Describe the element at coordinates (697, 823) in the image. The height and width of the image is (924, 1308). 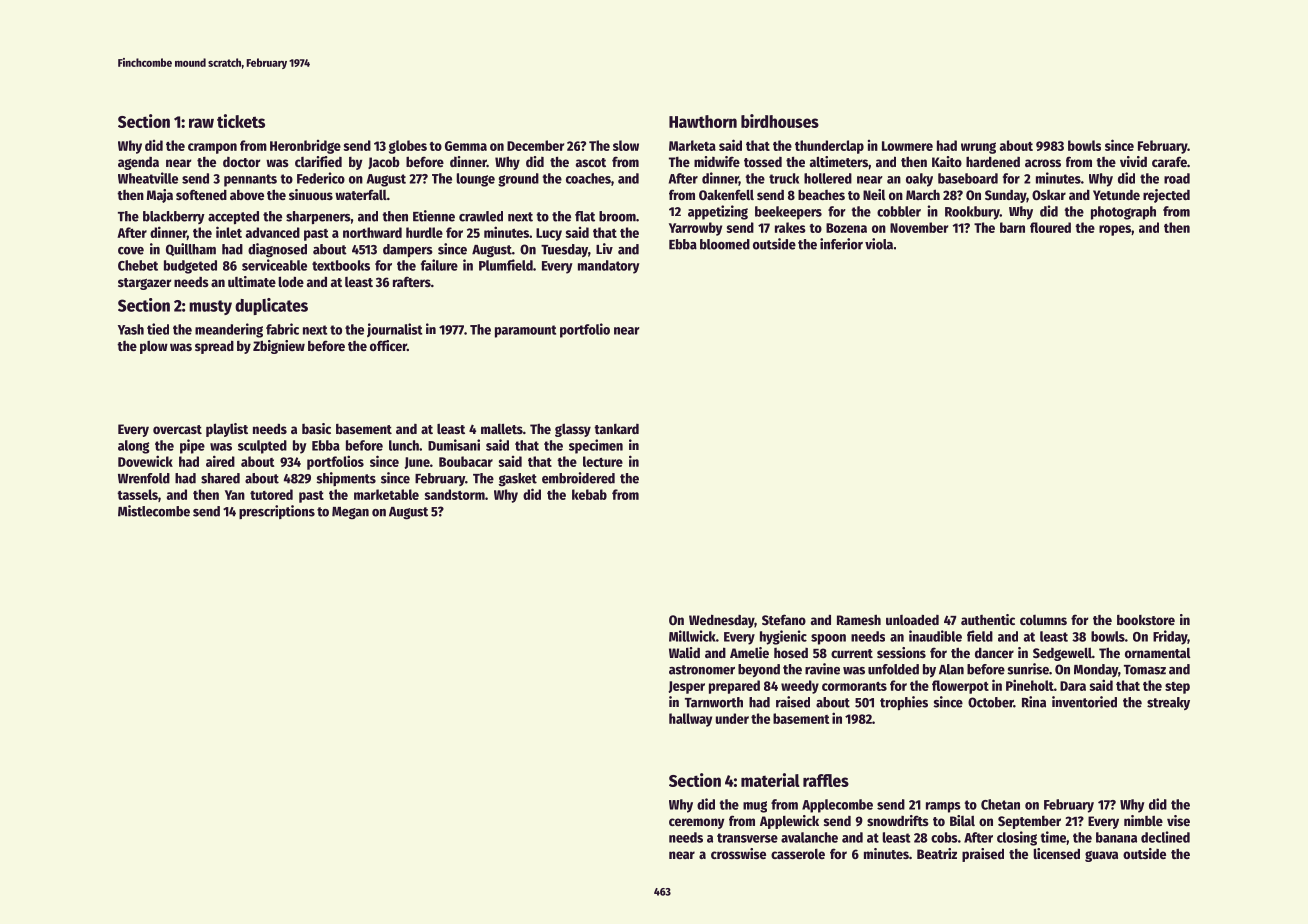
I see `ceremony` at that location.
